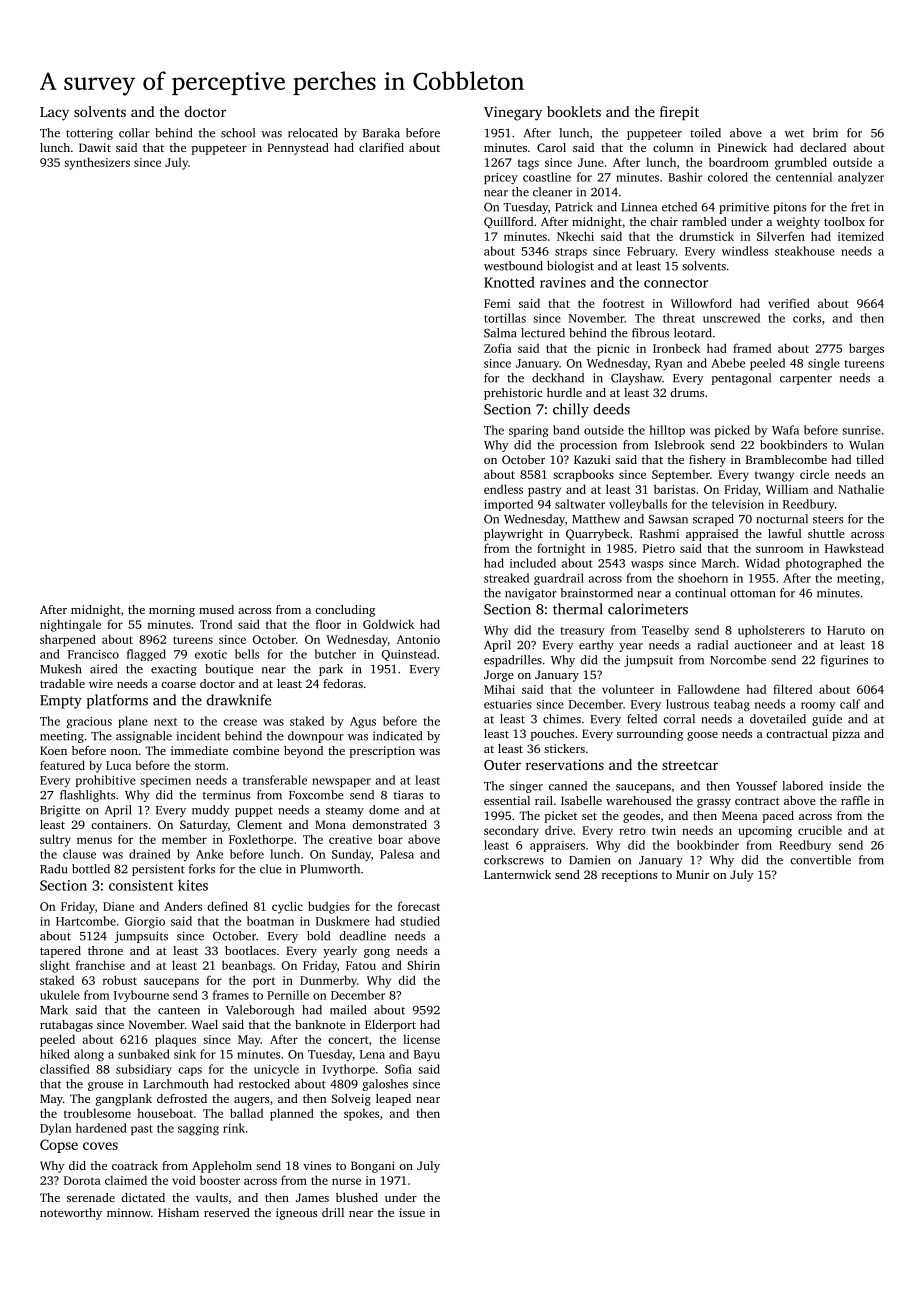  Describe the element at coordinates (216, 609) in the screenshot. I see `mused` at that location.
